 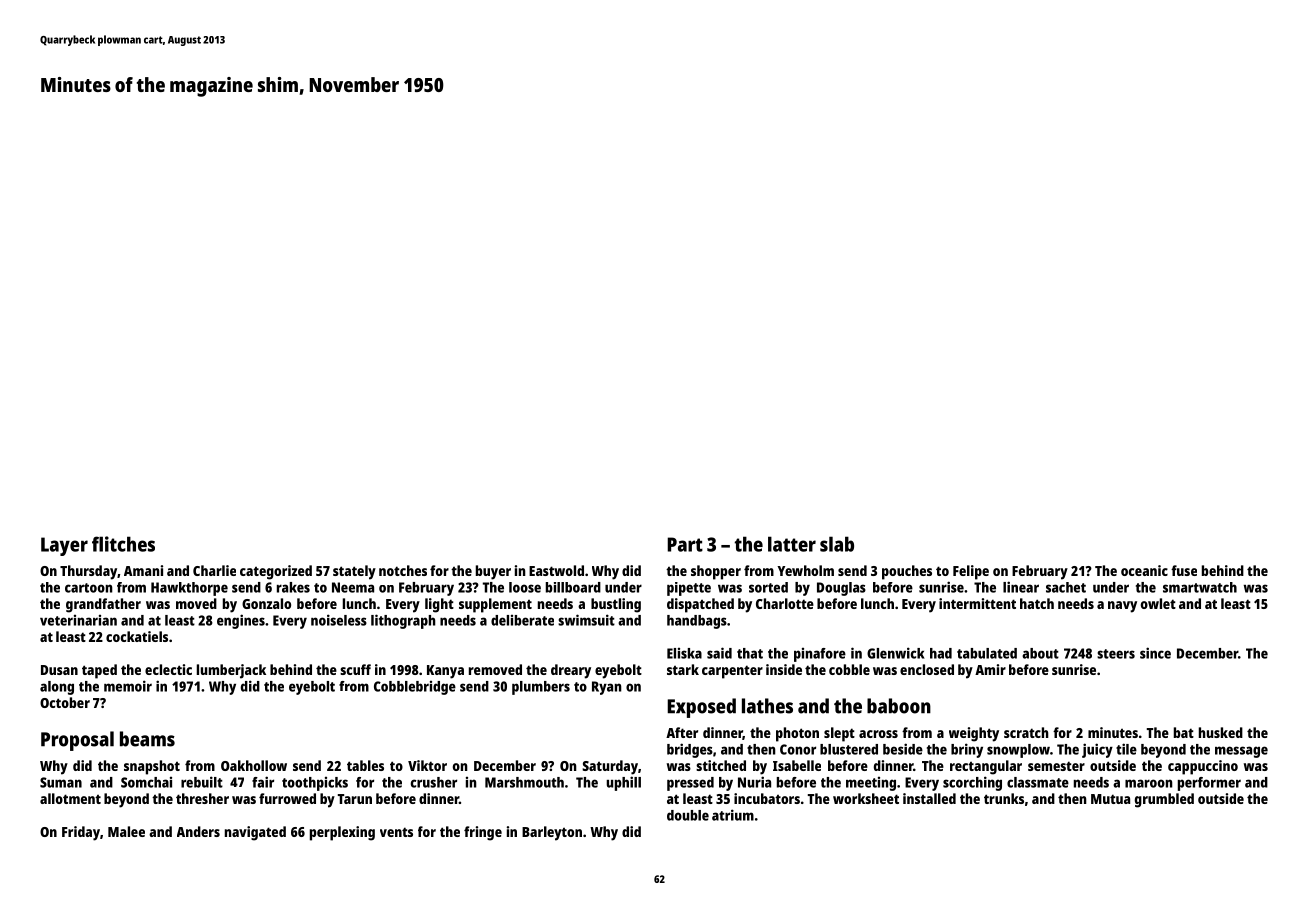 What do you see at coordinates (65, 702) in the screenshot?
I see `October` at bounding box center [65, 702].
